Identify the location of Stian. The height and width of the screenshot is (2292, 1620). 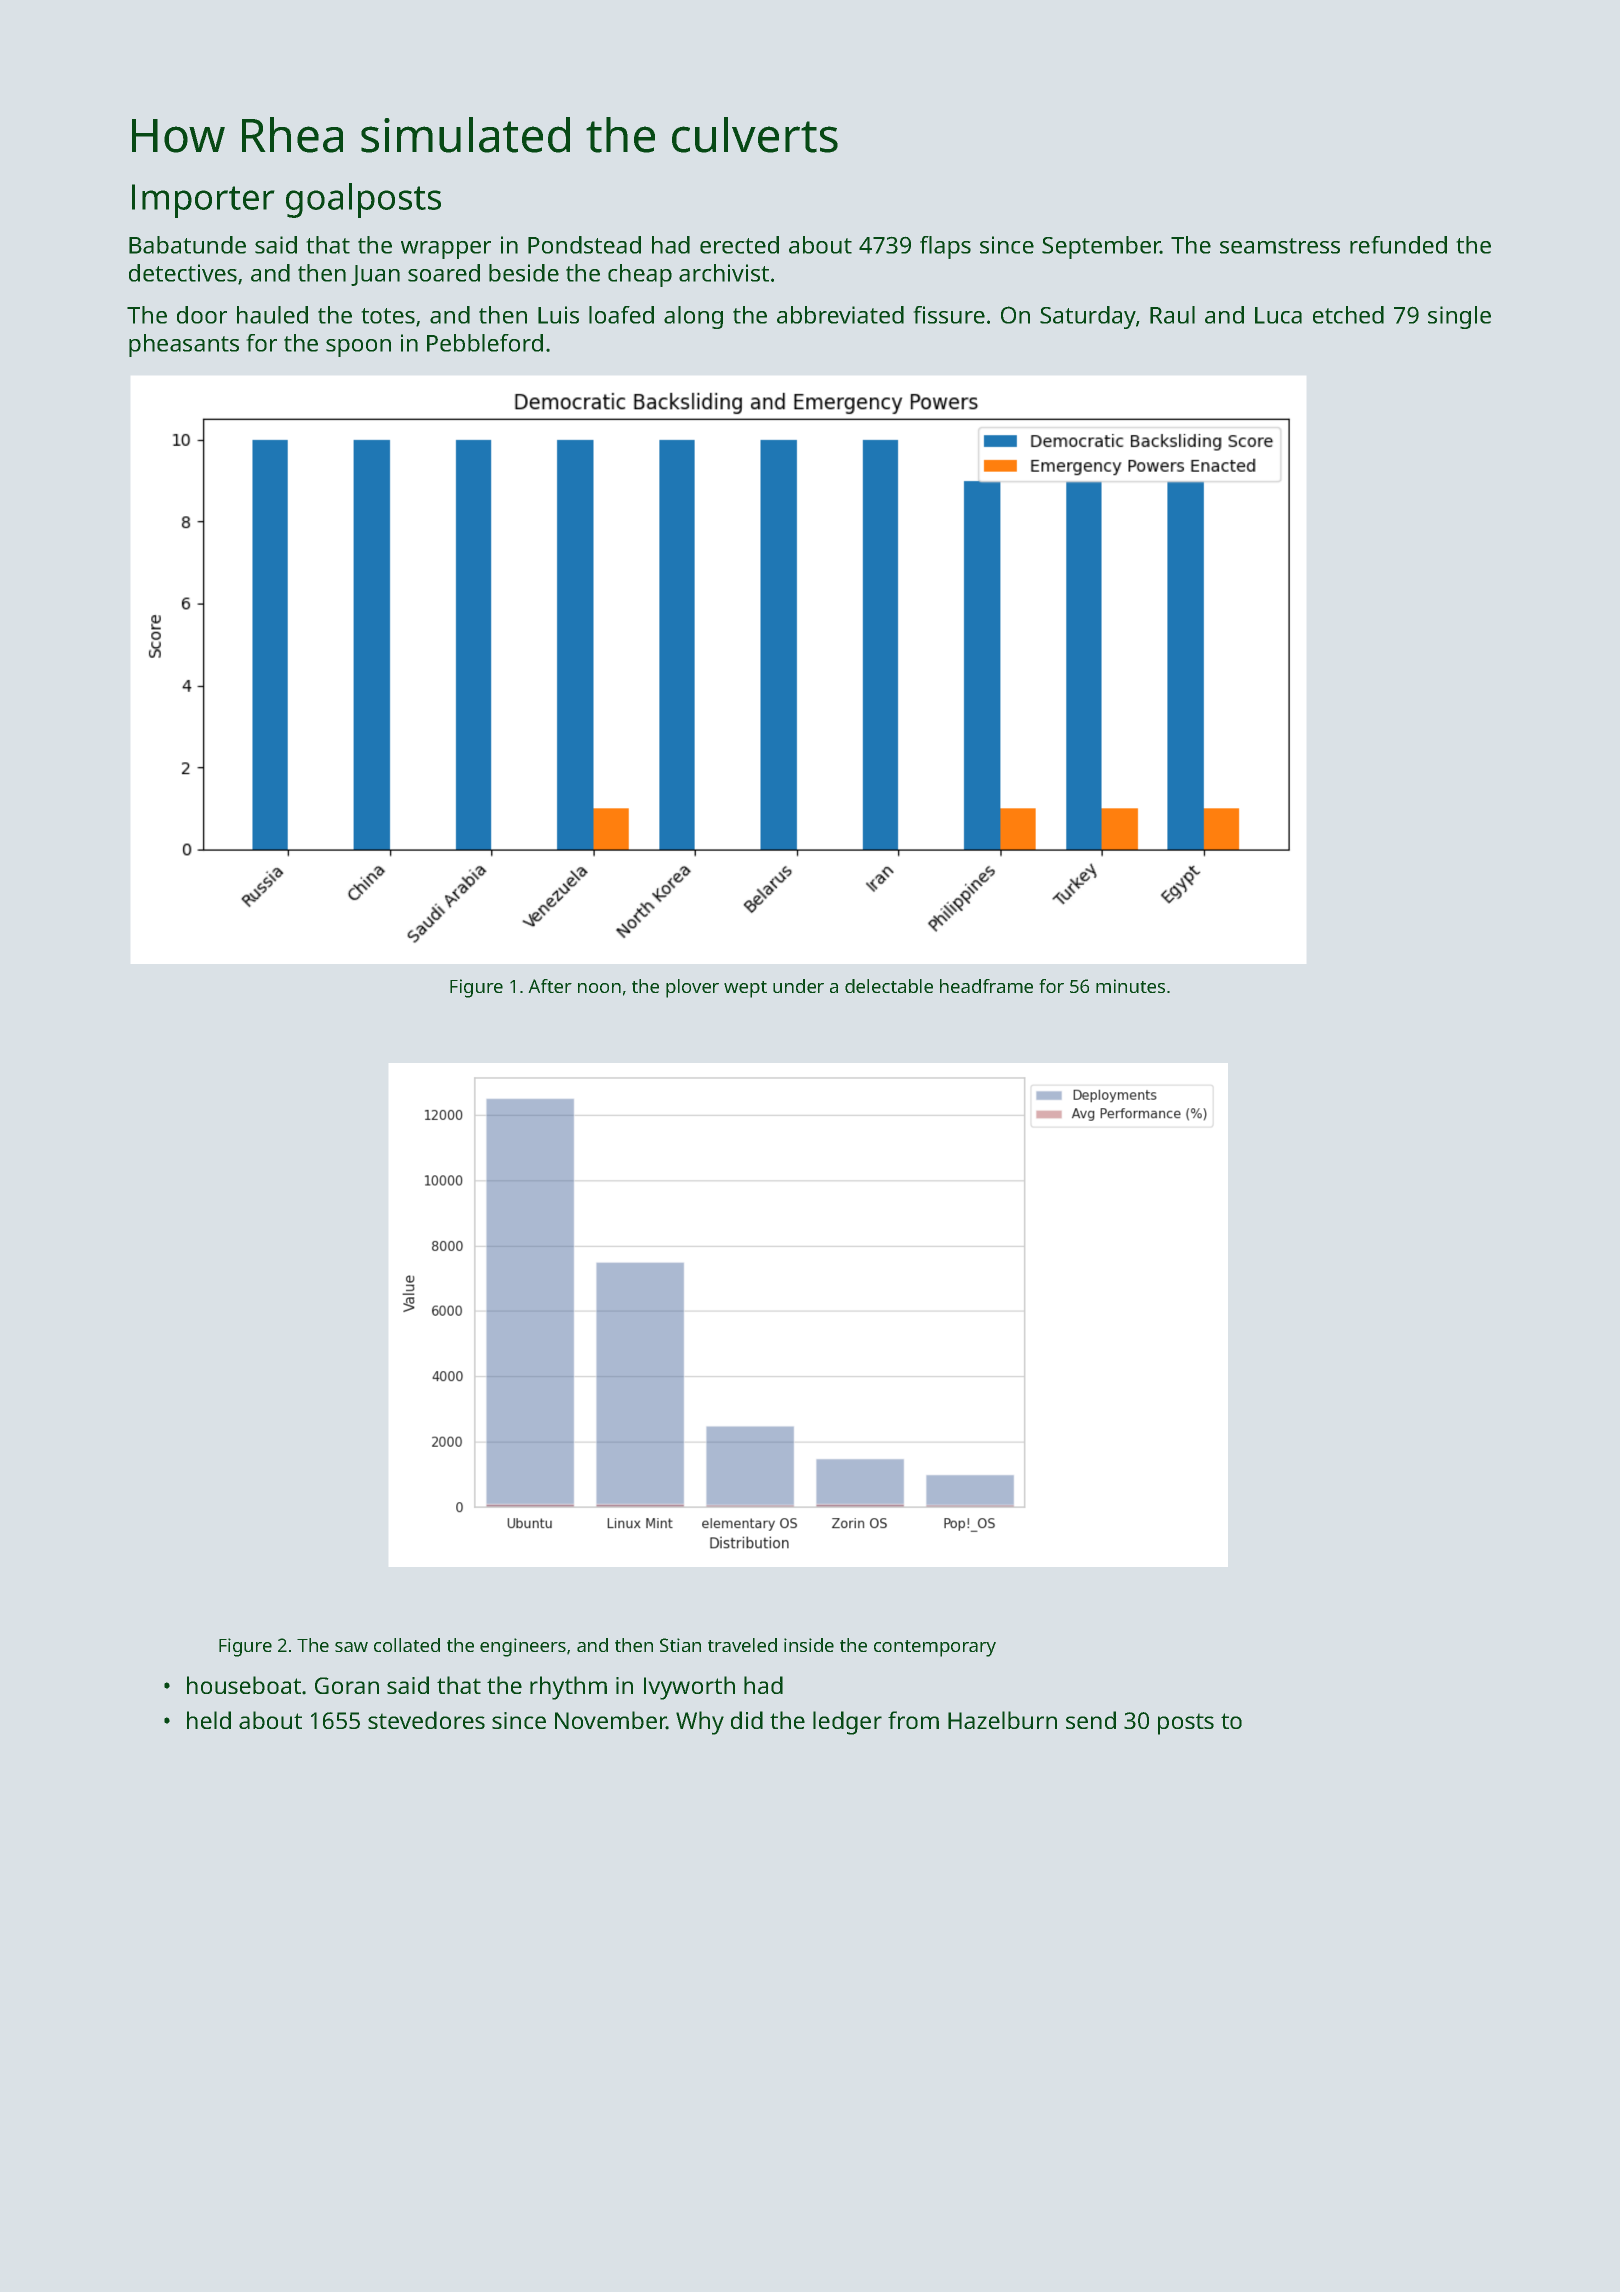
(680, 1645).
